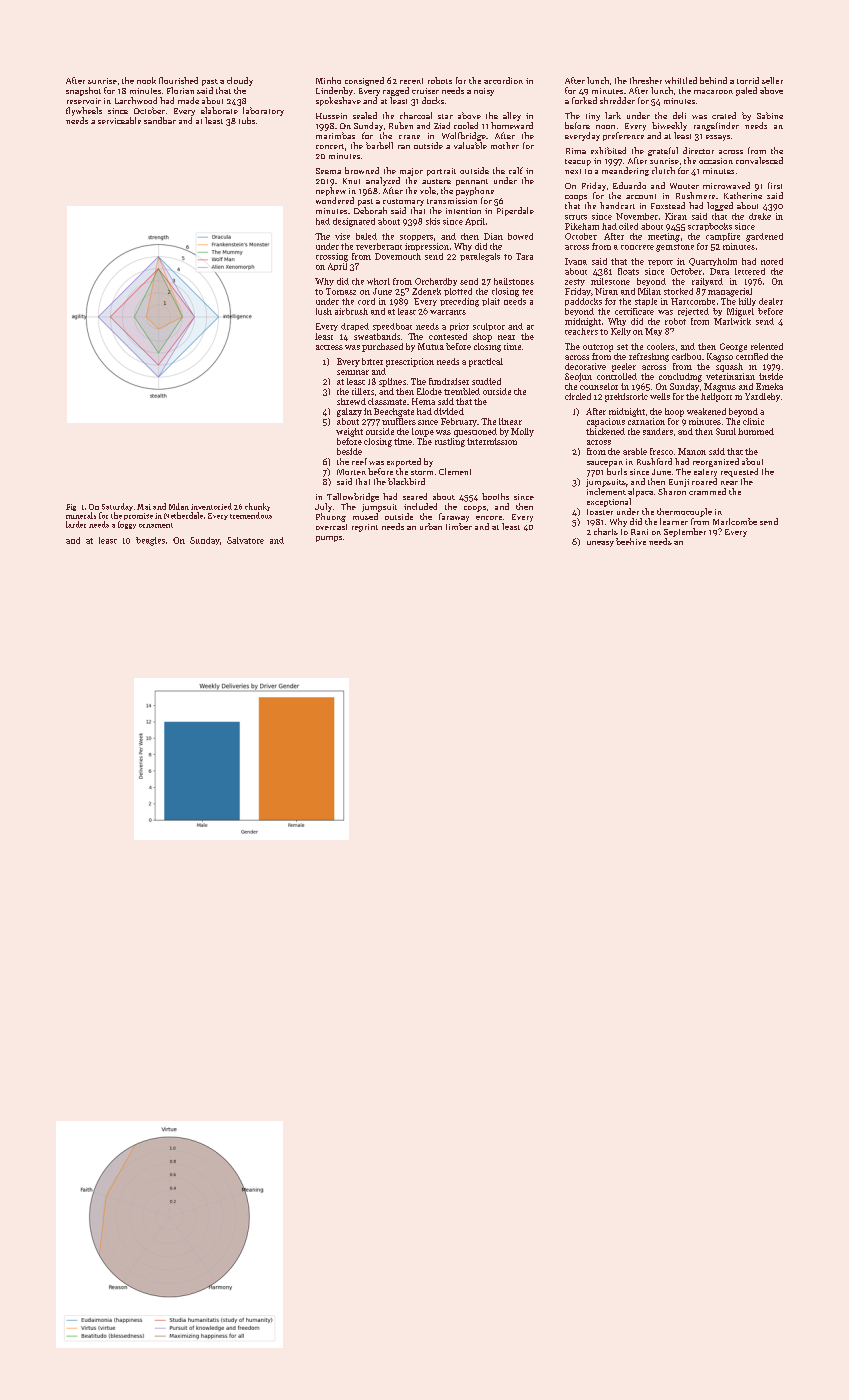 This screenshot has height=1400, width=849. I want to click on actress, so click(329, 347).
